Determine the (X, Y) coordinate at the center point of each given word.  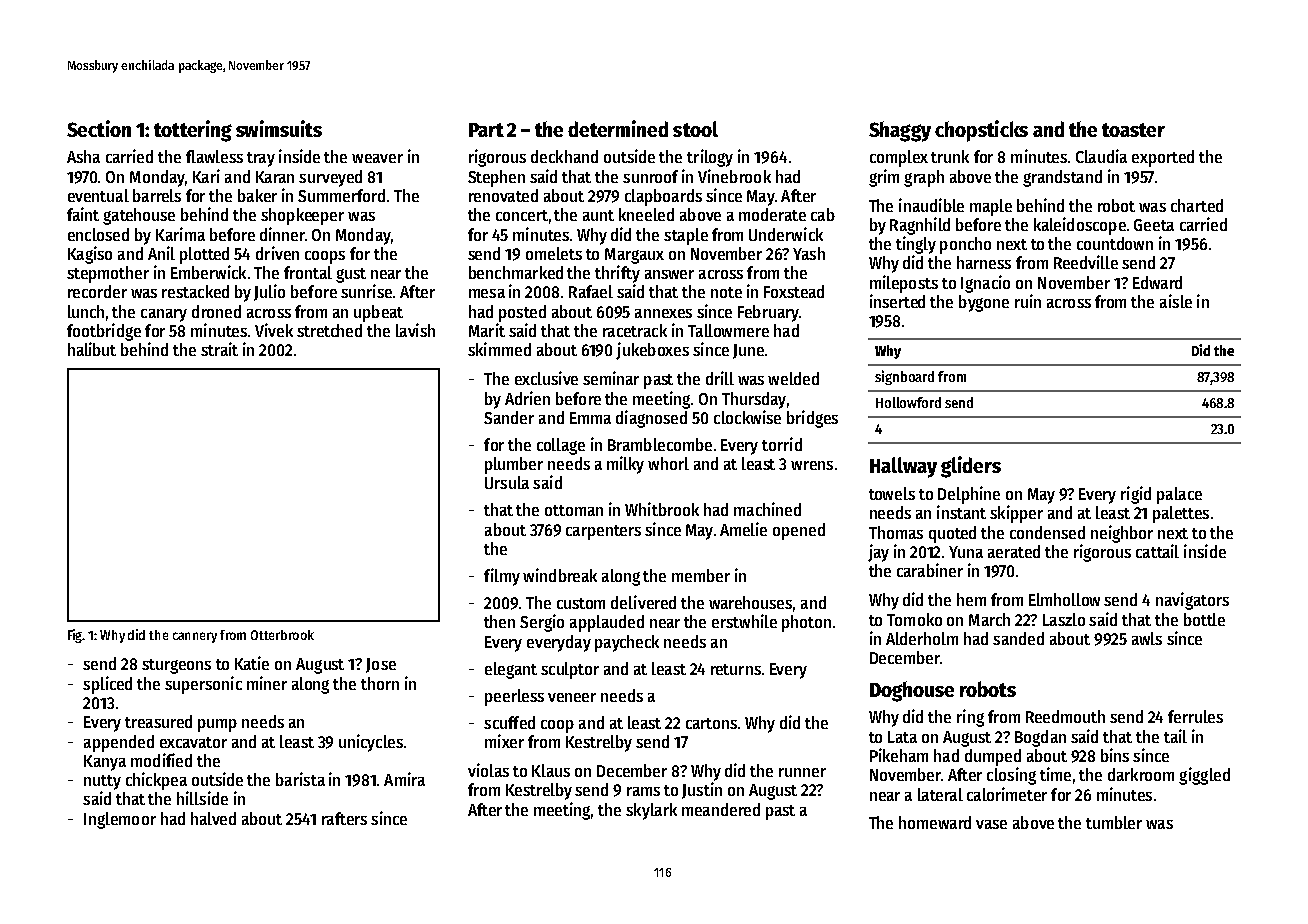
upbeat (378, 313)
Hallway (903, 467)
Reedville (1086, 262)
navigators (1192, 601)
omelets (554, 253)
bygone (984, 303)
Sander (509, 417)
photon (806, 623)
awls (1147, 638)
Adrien (527, 398)
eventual (98, 195)
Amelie (743, 529)
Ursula (507, 482)
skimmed (499, 349)
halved (213, 818)
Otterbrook (282, 635)
